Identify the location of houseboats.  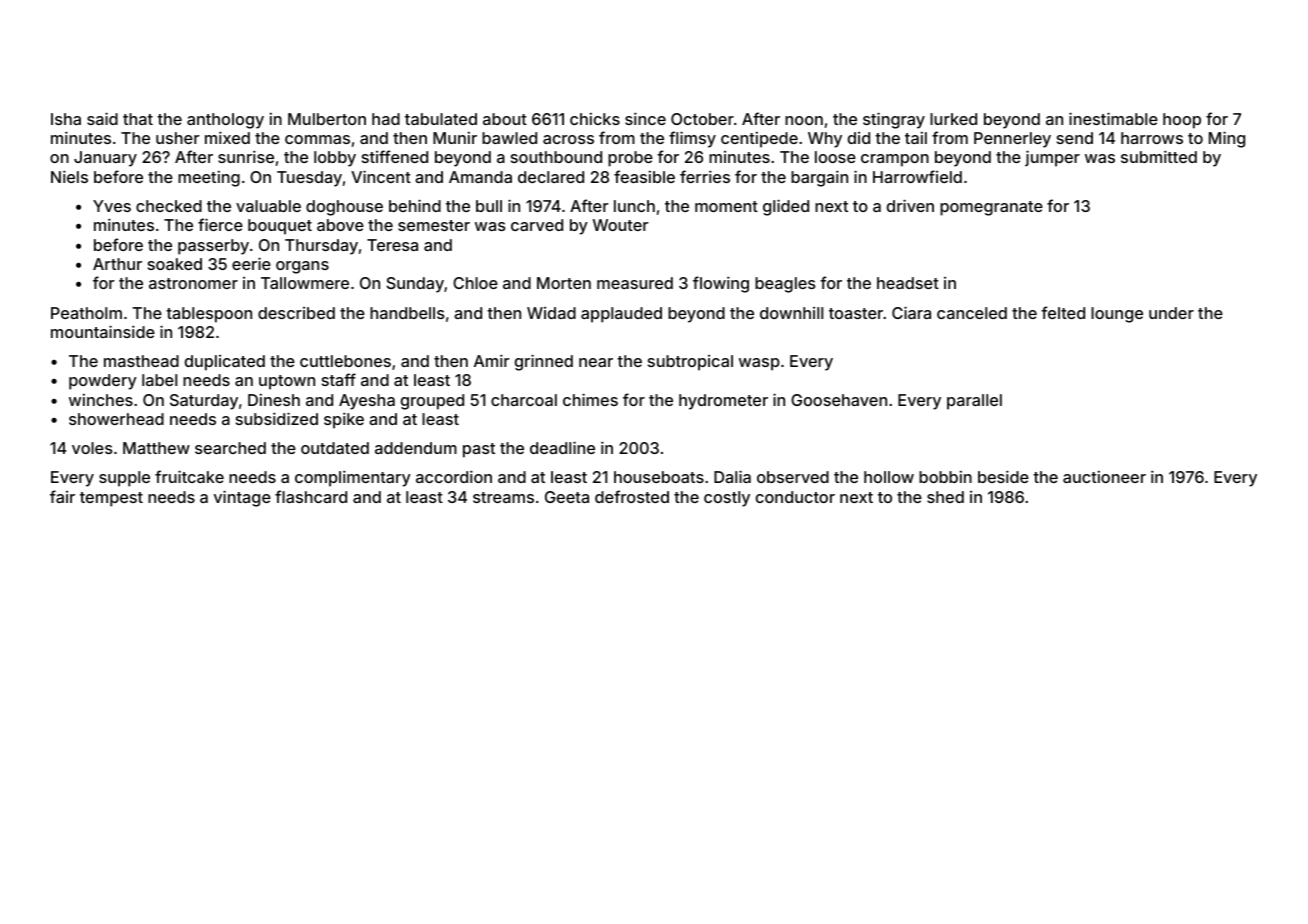
(659, 477).
